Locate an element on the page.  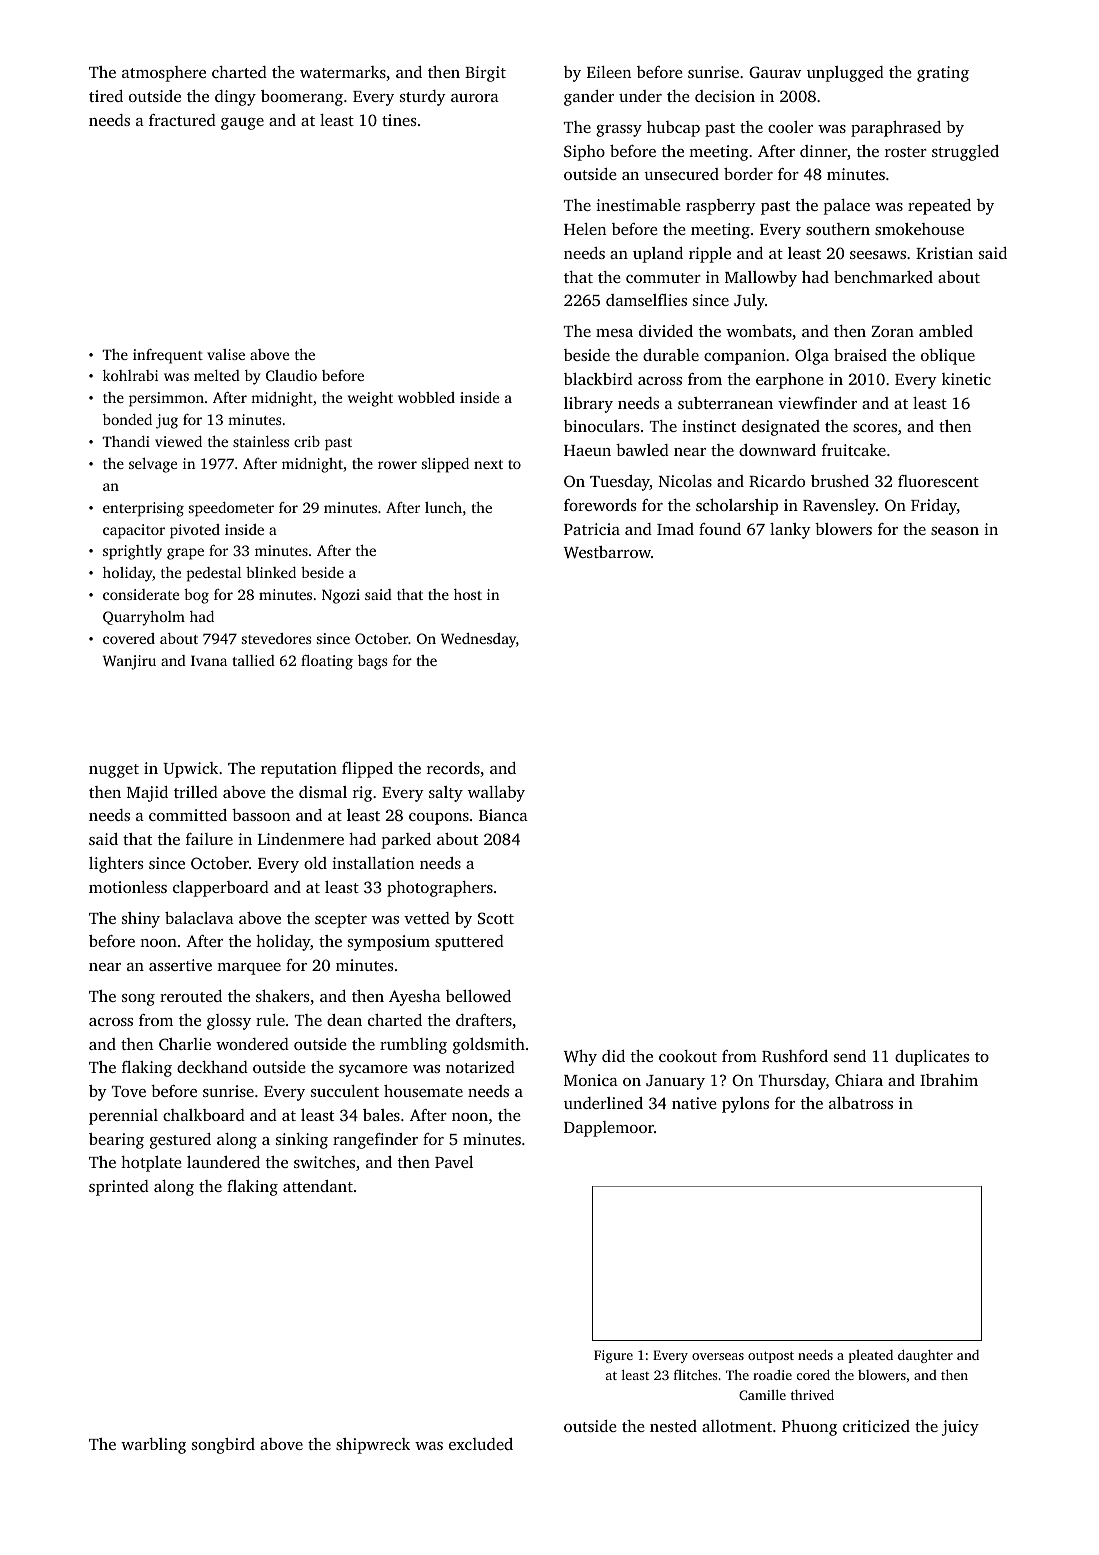
Westbarrow is located at coordinates (607, 552).
